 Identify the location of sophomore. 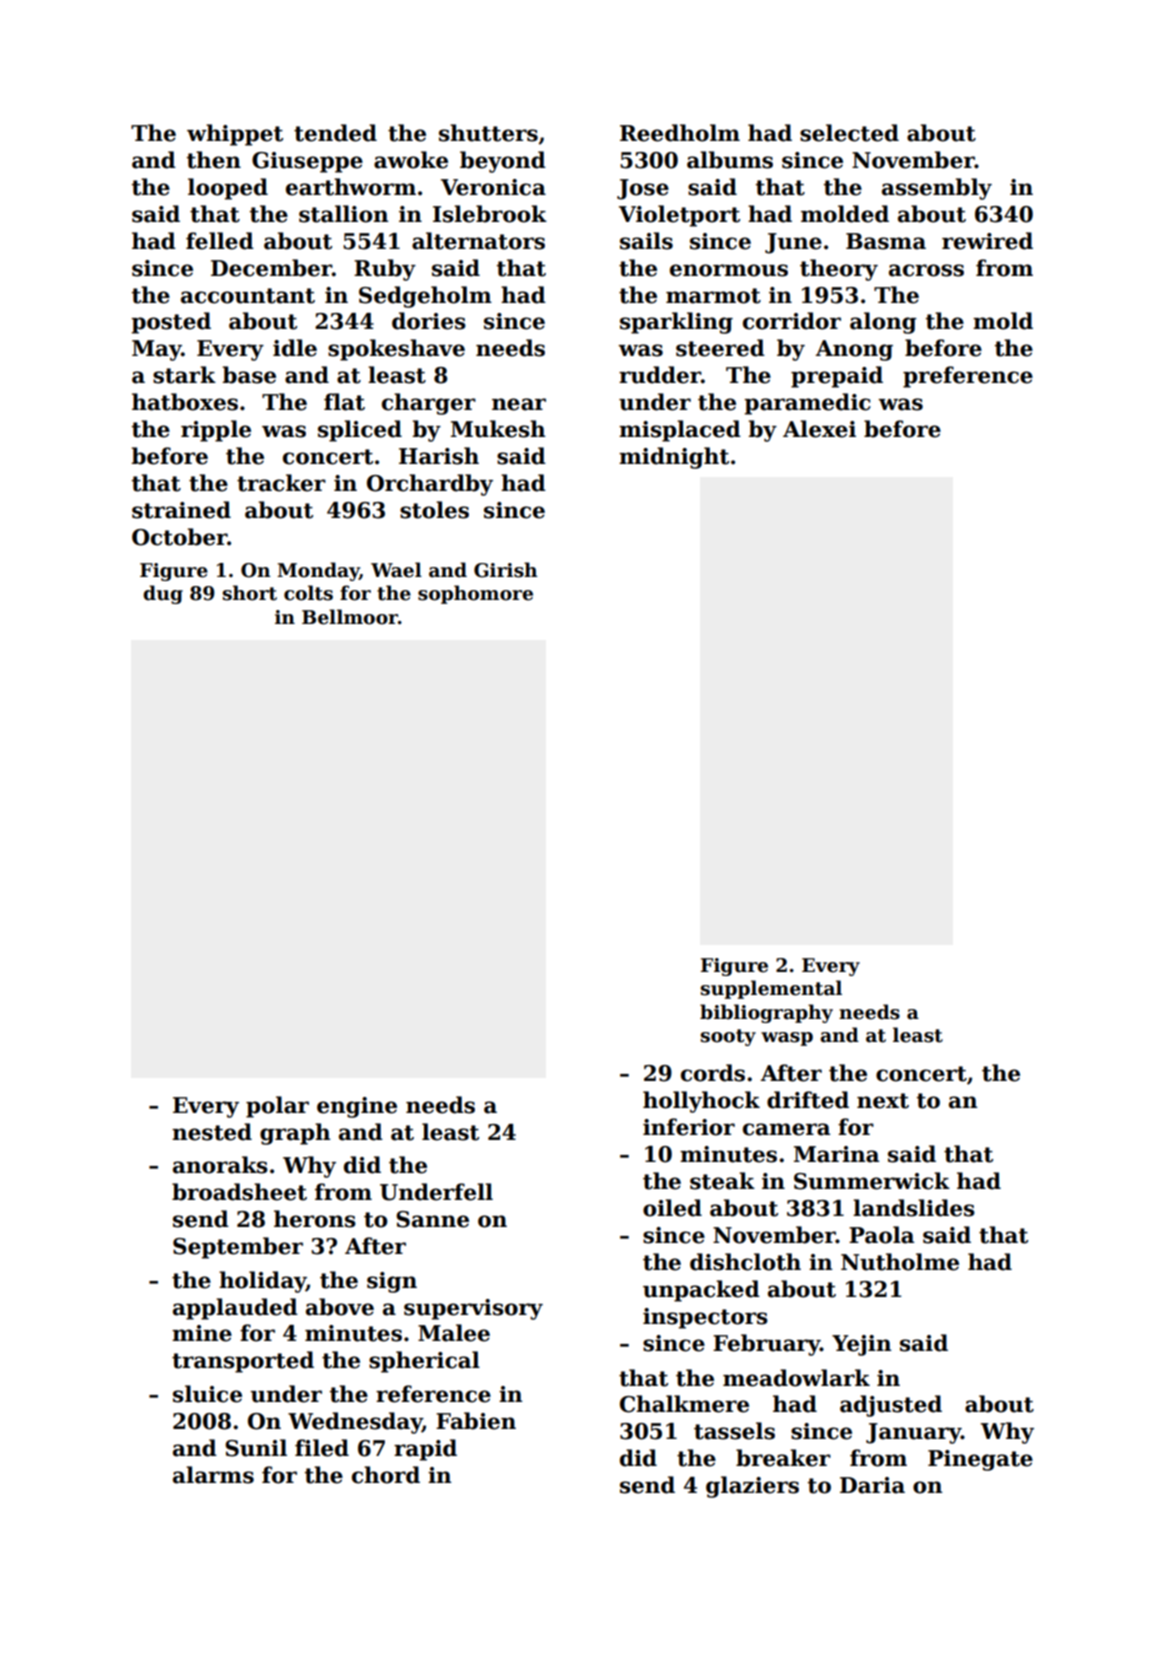
(475, 594).
